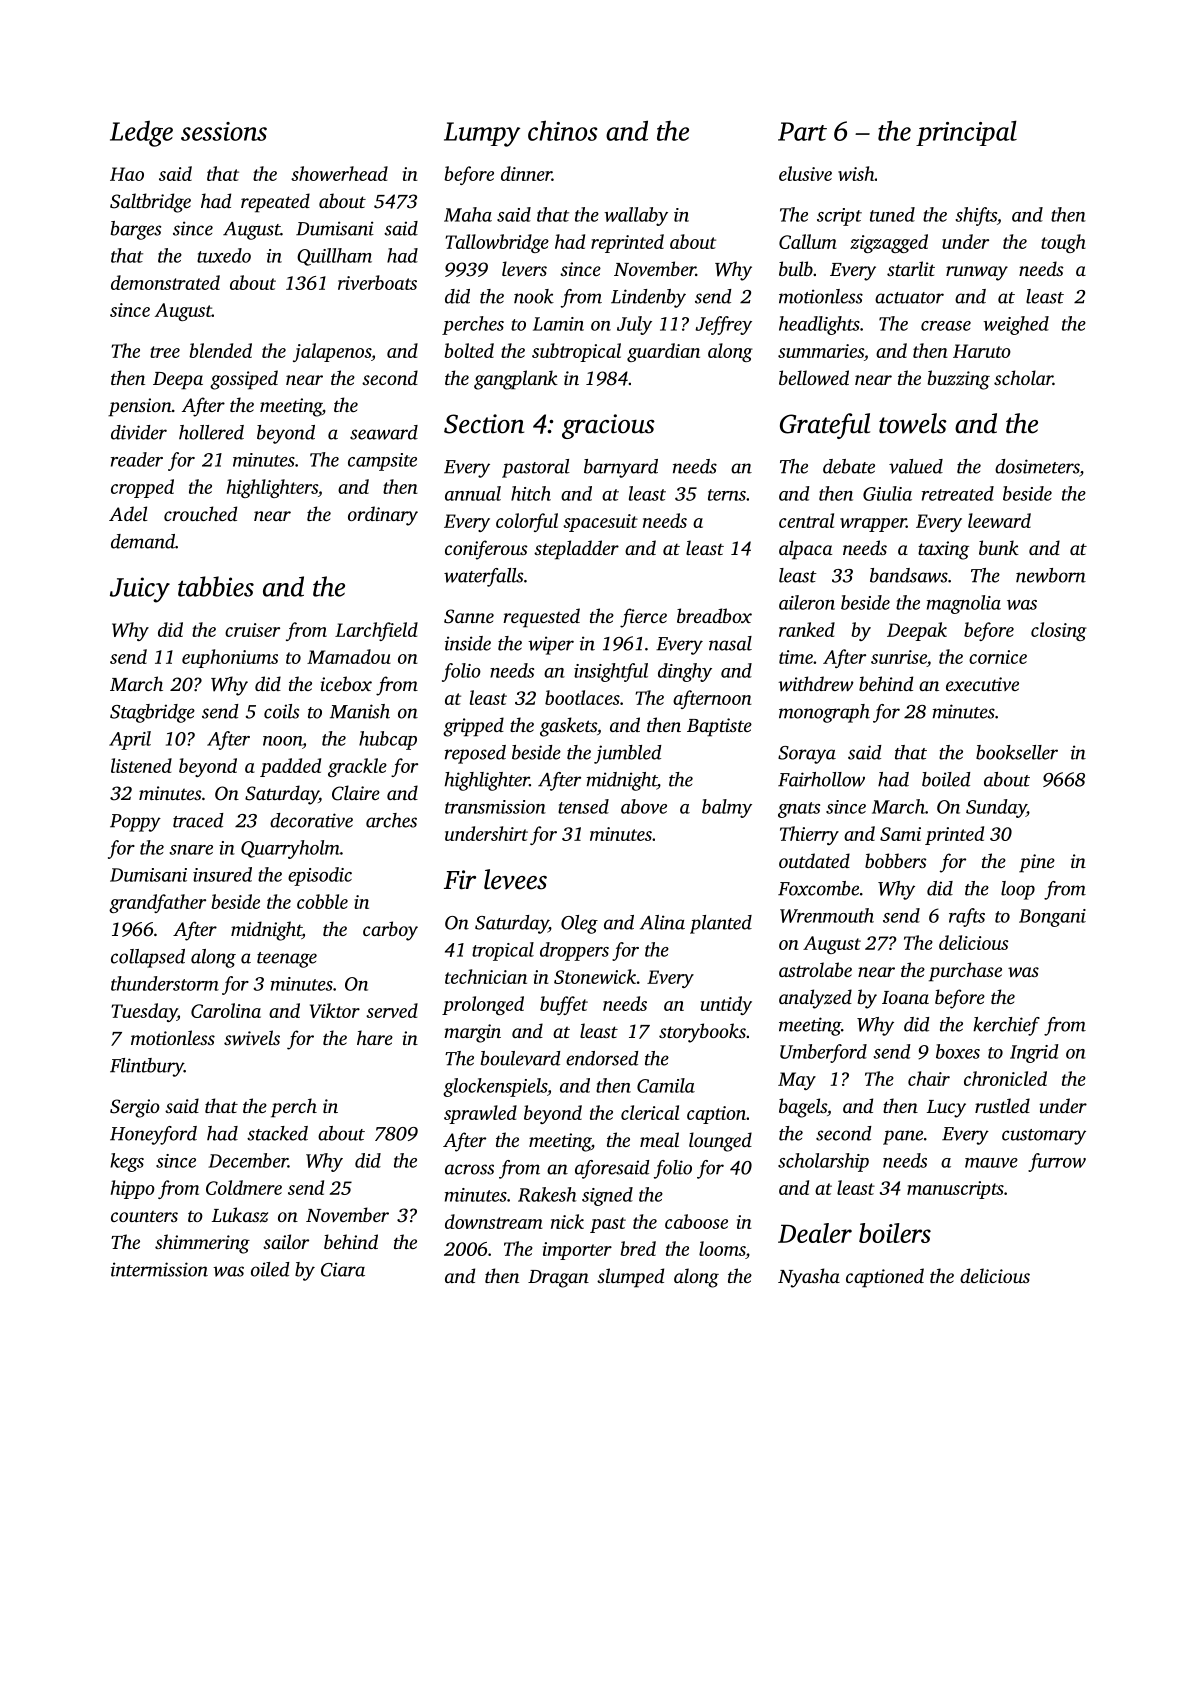 This screenshot has height=1691, width=1196. I want to click on principal, so click(966, 133).
